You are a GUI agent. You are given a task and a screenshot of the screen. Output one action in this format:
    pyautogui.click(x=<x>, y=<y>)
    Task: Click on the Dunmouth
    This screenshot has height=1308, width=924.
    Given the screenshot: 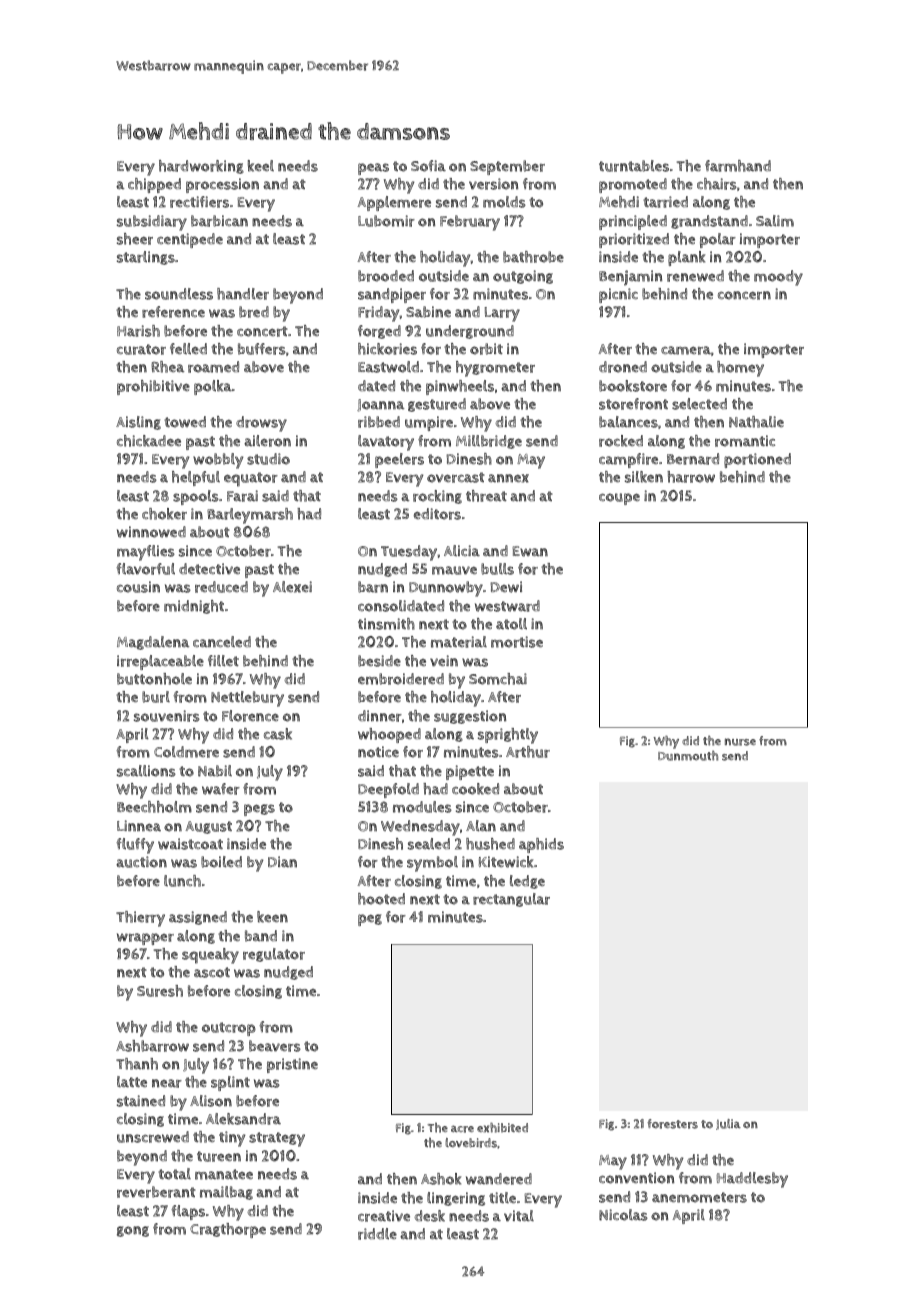 What is the action you would take?
    pyautogui.click(x=688, y=755)
